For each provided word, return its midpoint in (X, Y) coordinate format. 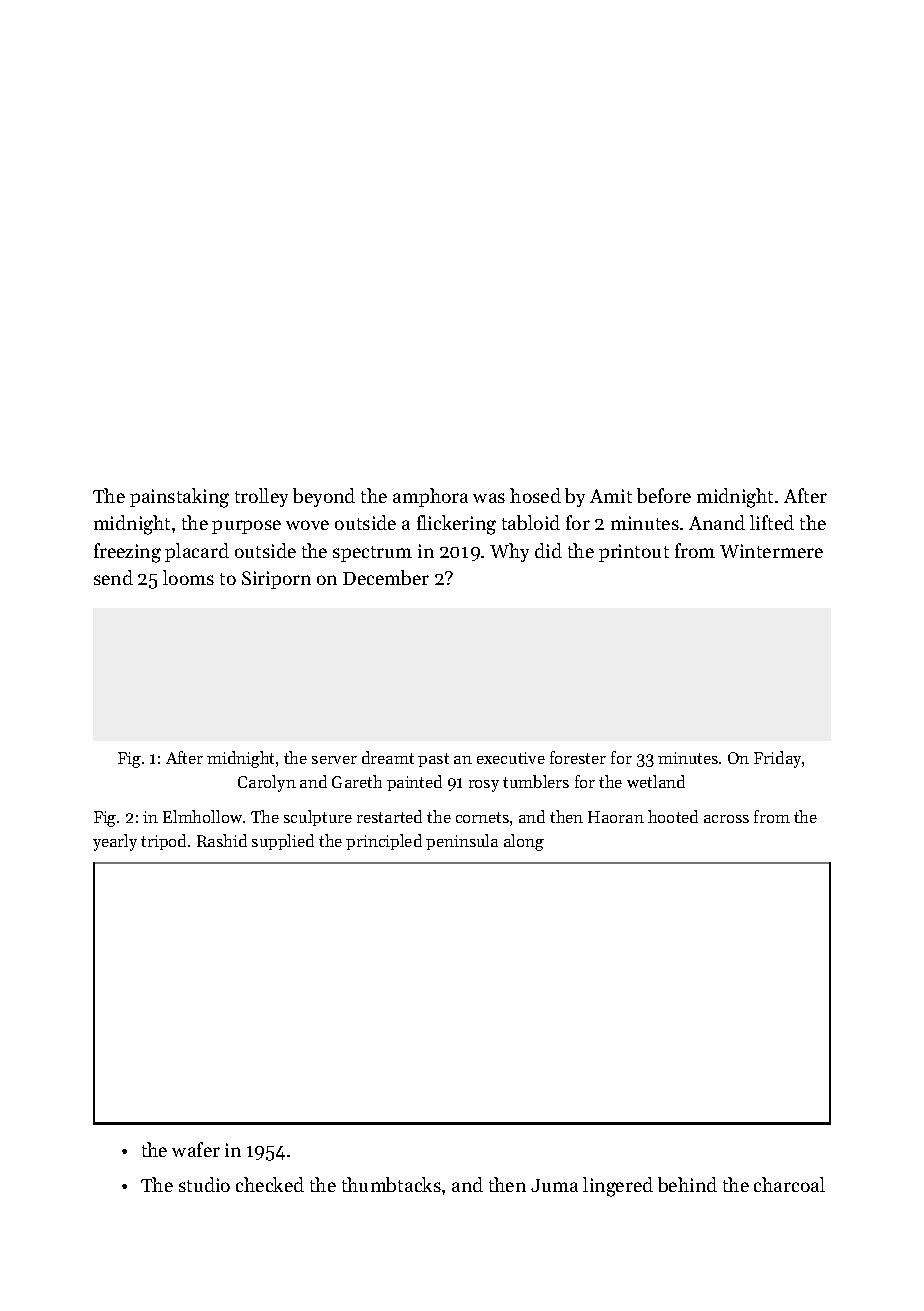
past (433, 760)
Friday (778, 759)
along (524, 842)
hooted (673, 816)
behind (687, 1184)
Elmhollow (202, 816)
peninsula (462, 842)
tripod (163, 842)
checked (270, 1184)
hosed (535, 495)
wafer (196, 1149)
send (113, 577)
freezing (127, 553)
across (726, 819)
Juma (554, 1185)
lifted (772, 522)
